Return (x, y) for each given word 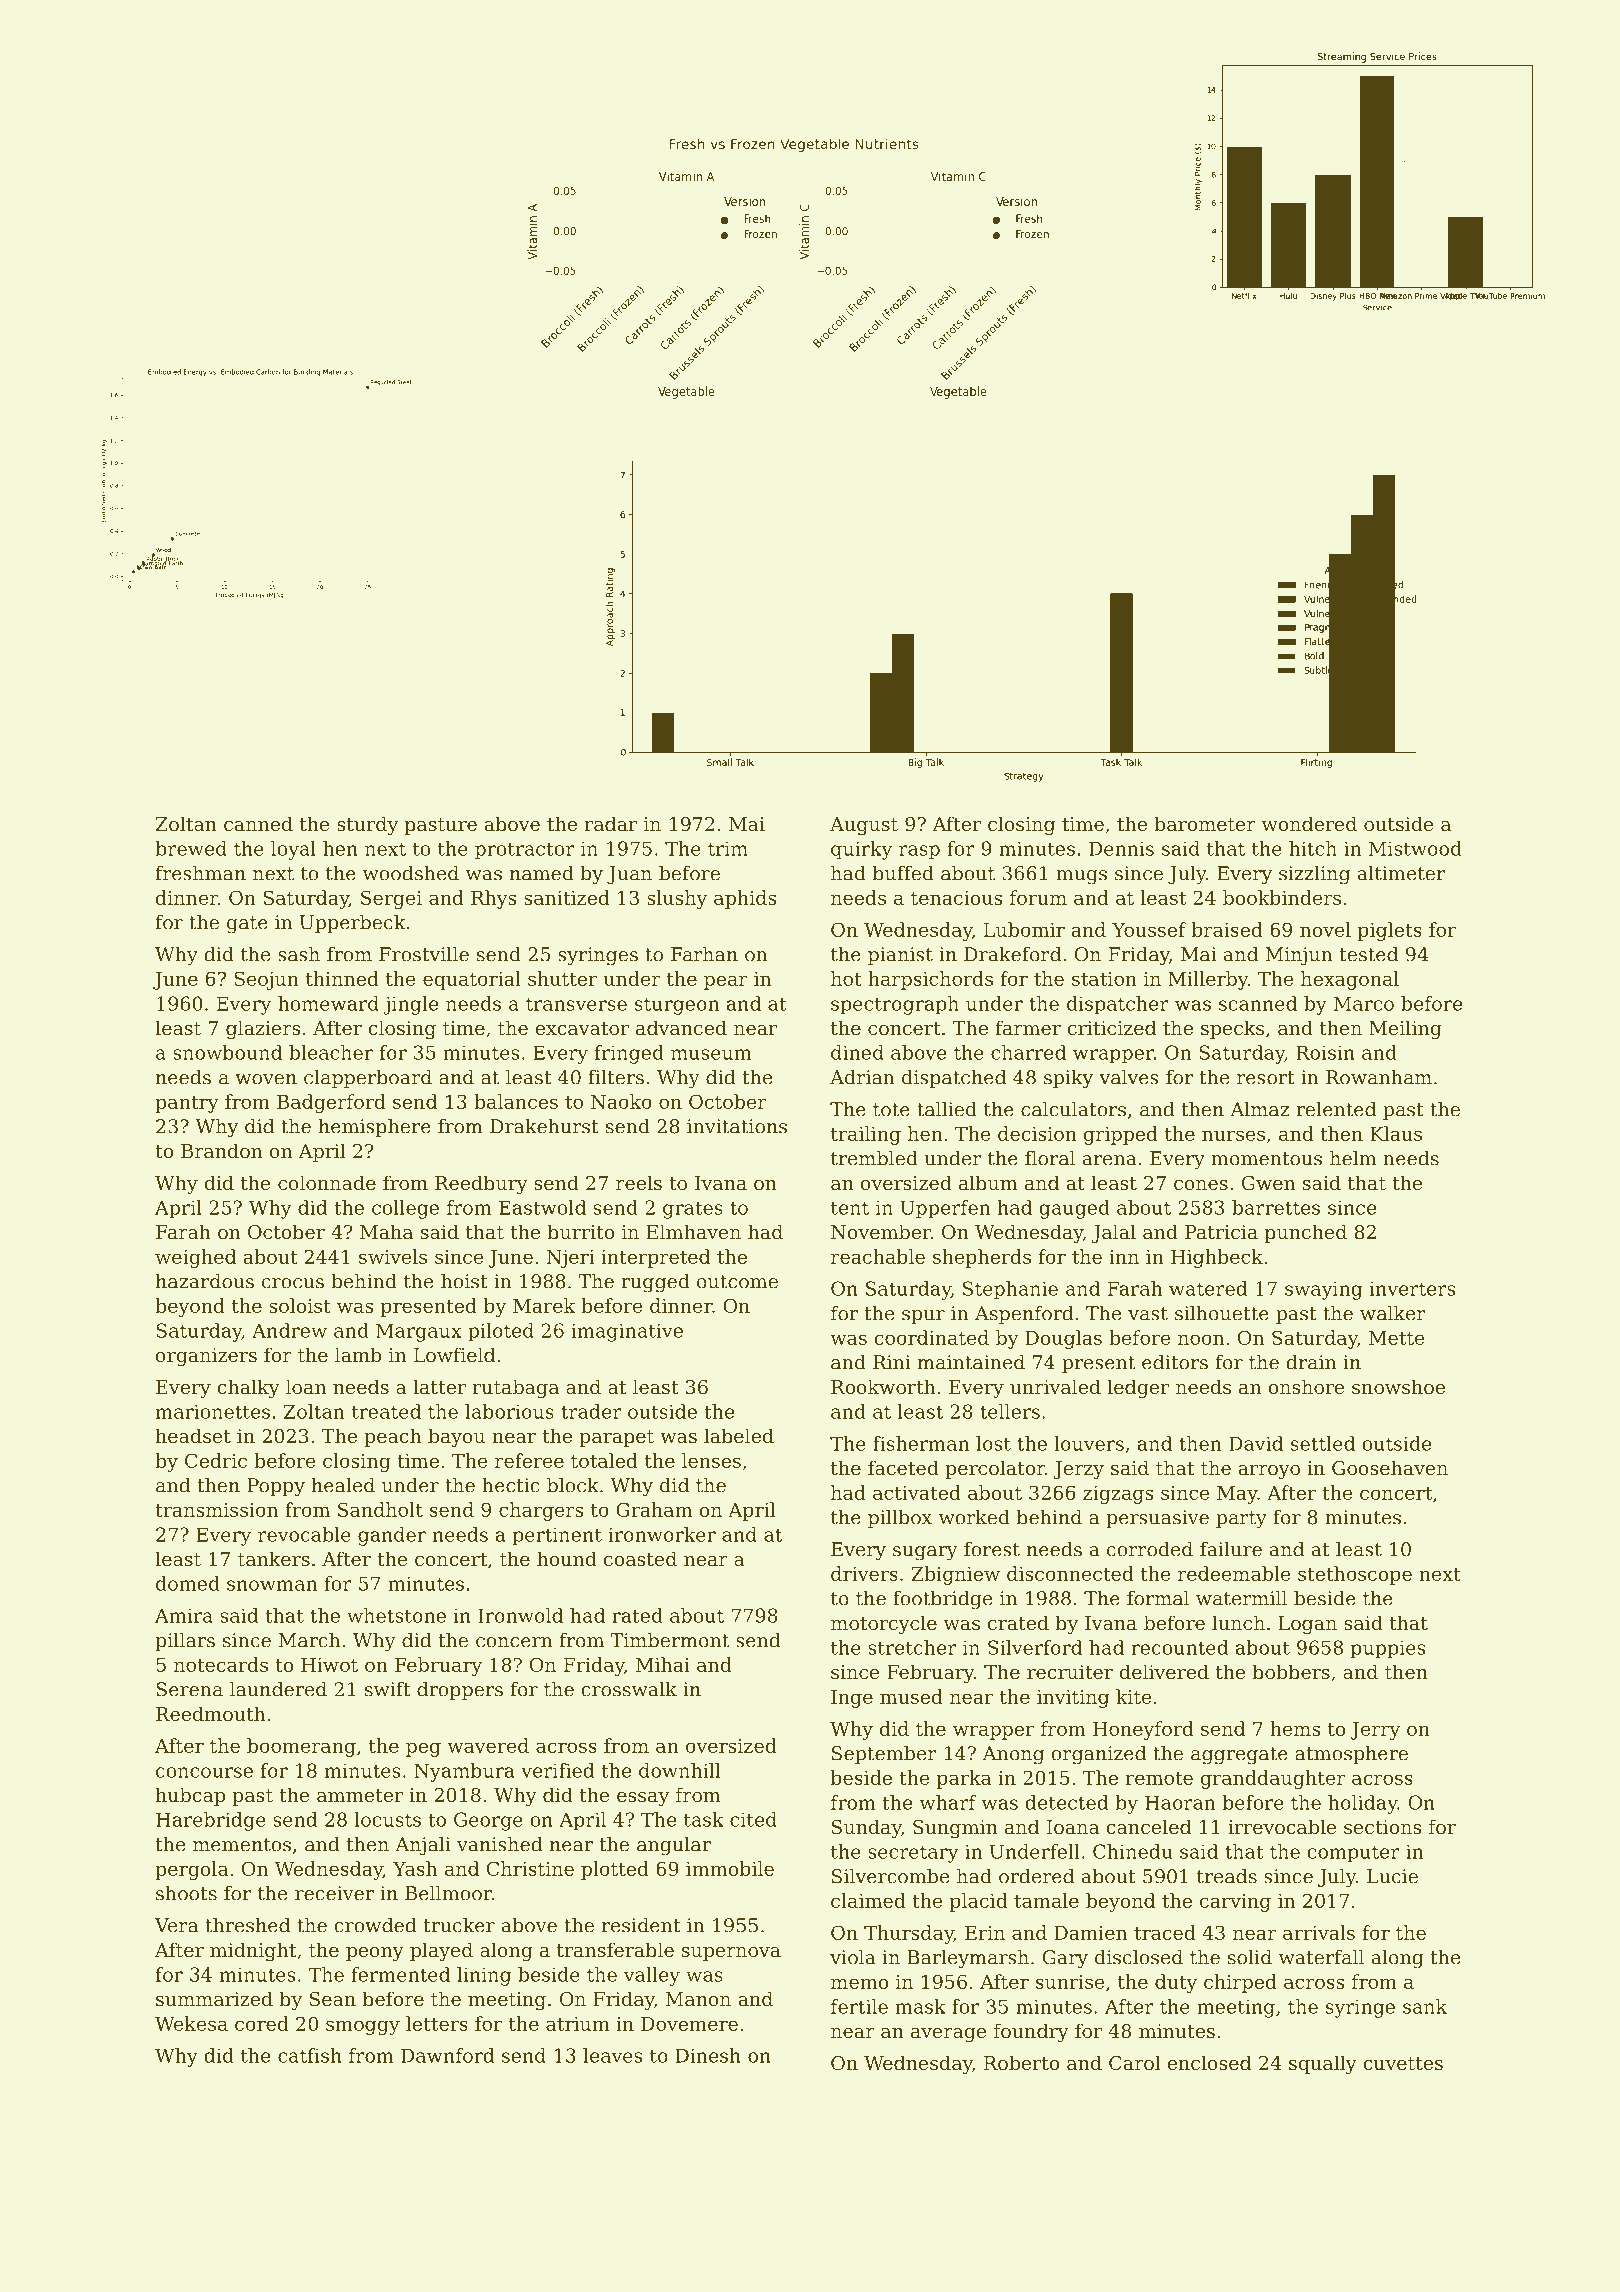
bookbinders (1282, 897)
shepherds (982, 1258)
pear (726, 982)
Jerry (1375, 1731)
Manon (698, 1999)
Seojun (266, 980)
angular (674, 1846)
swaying (1323, 1290)
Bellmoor (448, 1893)
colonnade (327, 1182)
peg (423, 1749)
